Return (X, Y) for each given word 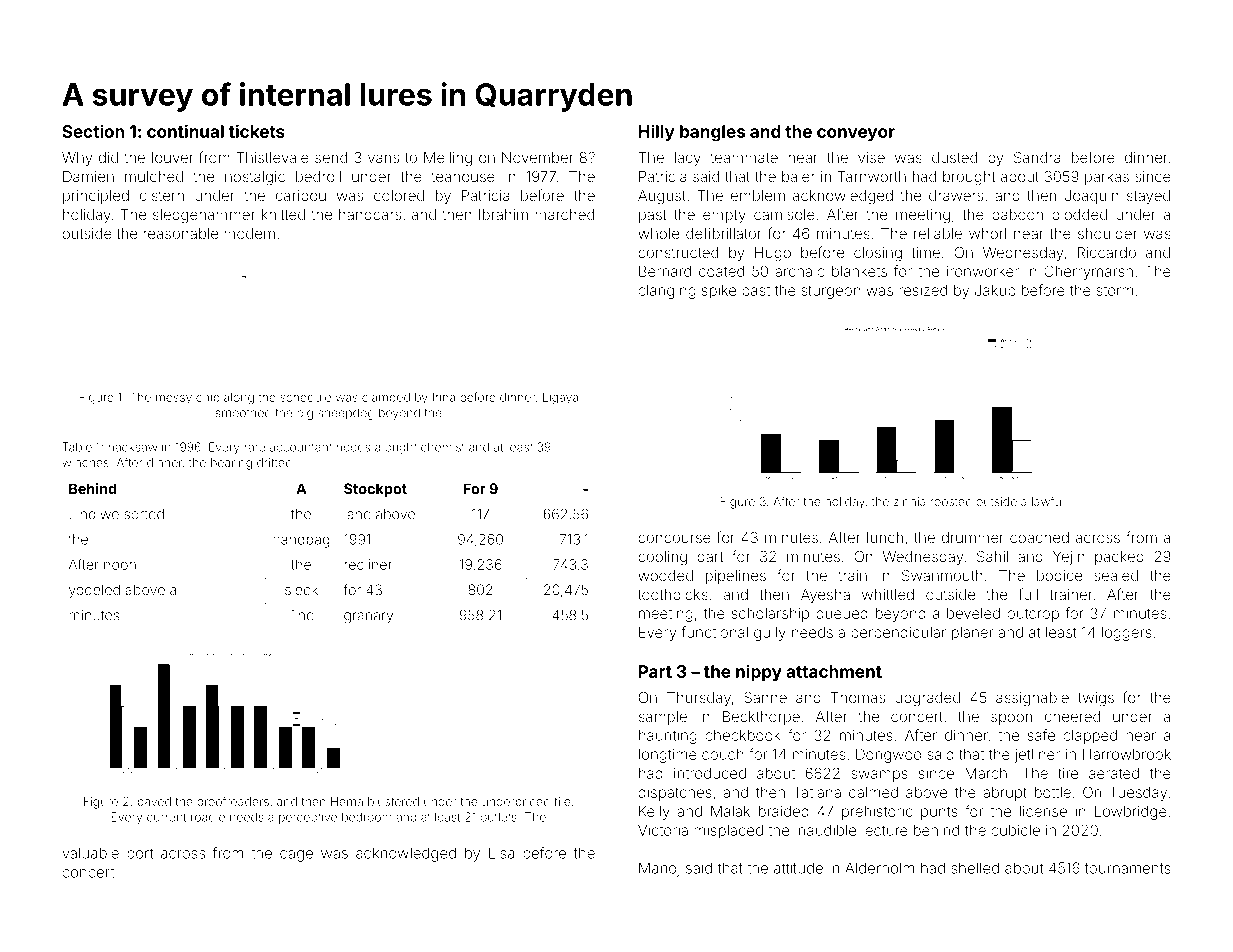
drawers (956, 195)
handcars (370, 214)
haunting (668, 737)
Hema (347, 801)
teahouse (463, 176)
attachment (834, 671)
